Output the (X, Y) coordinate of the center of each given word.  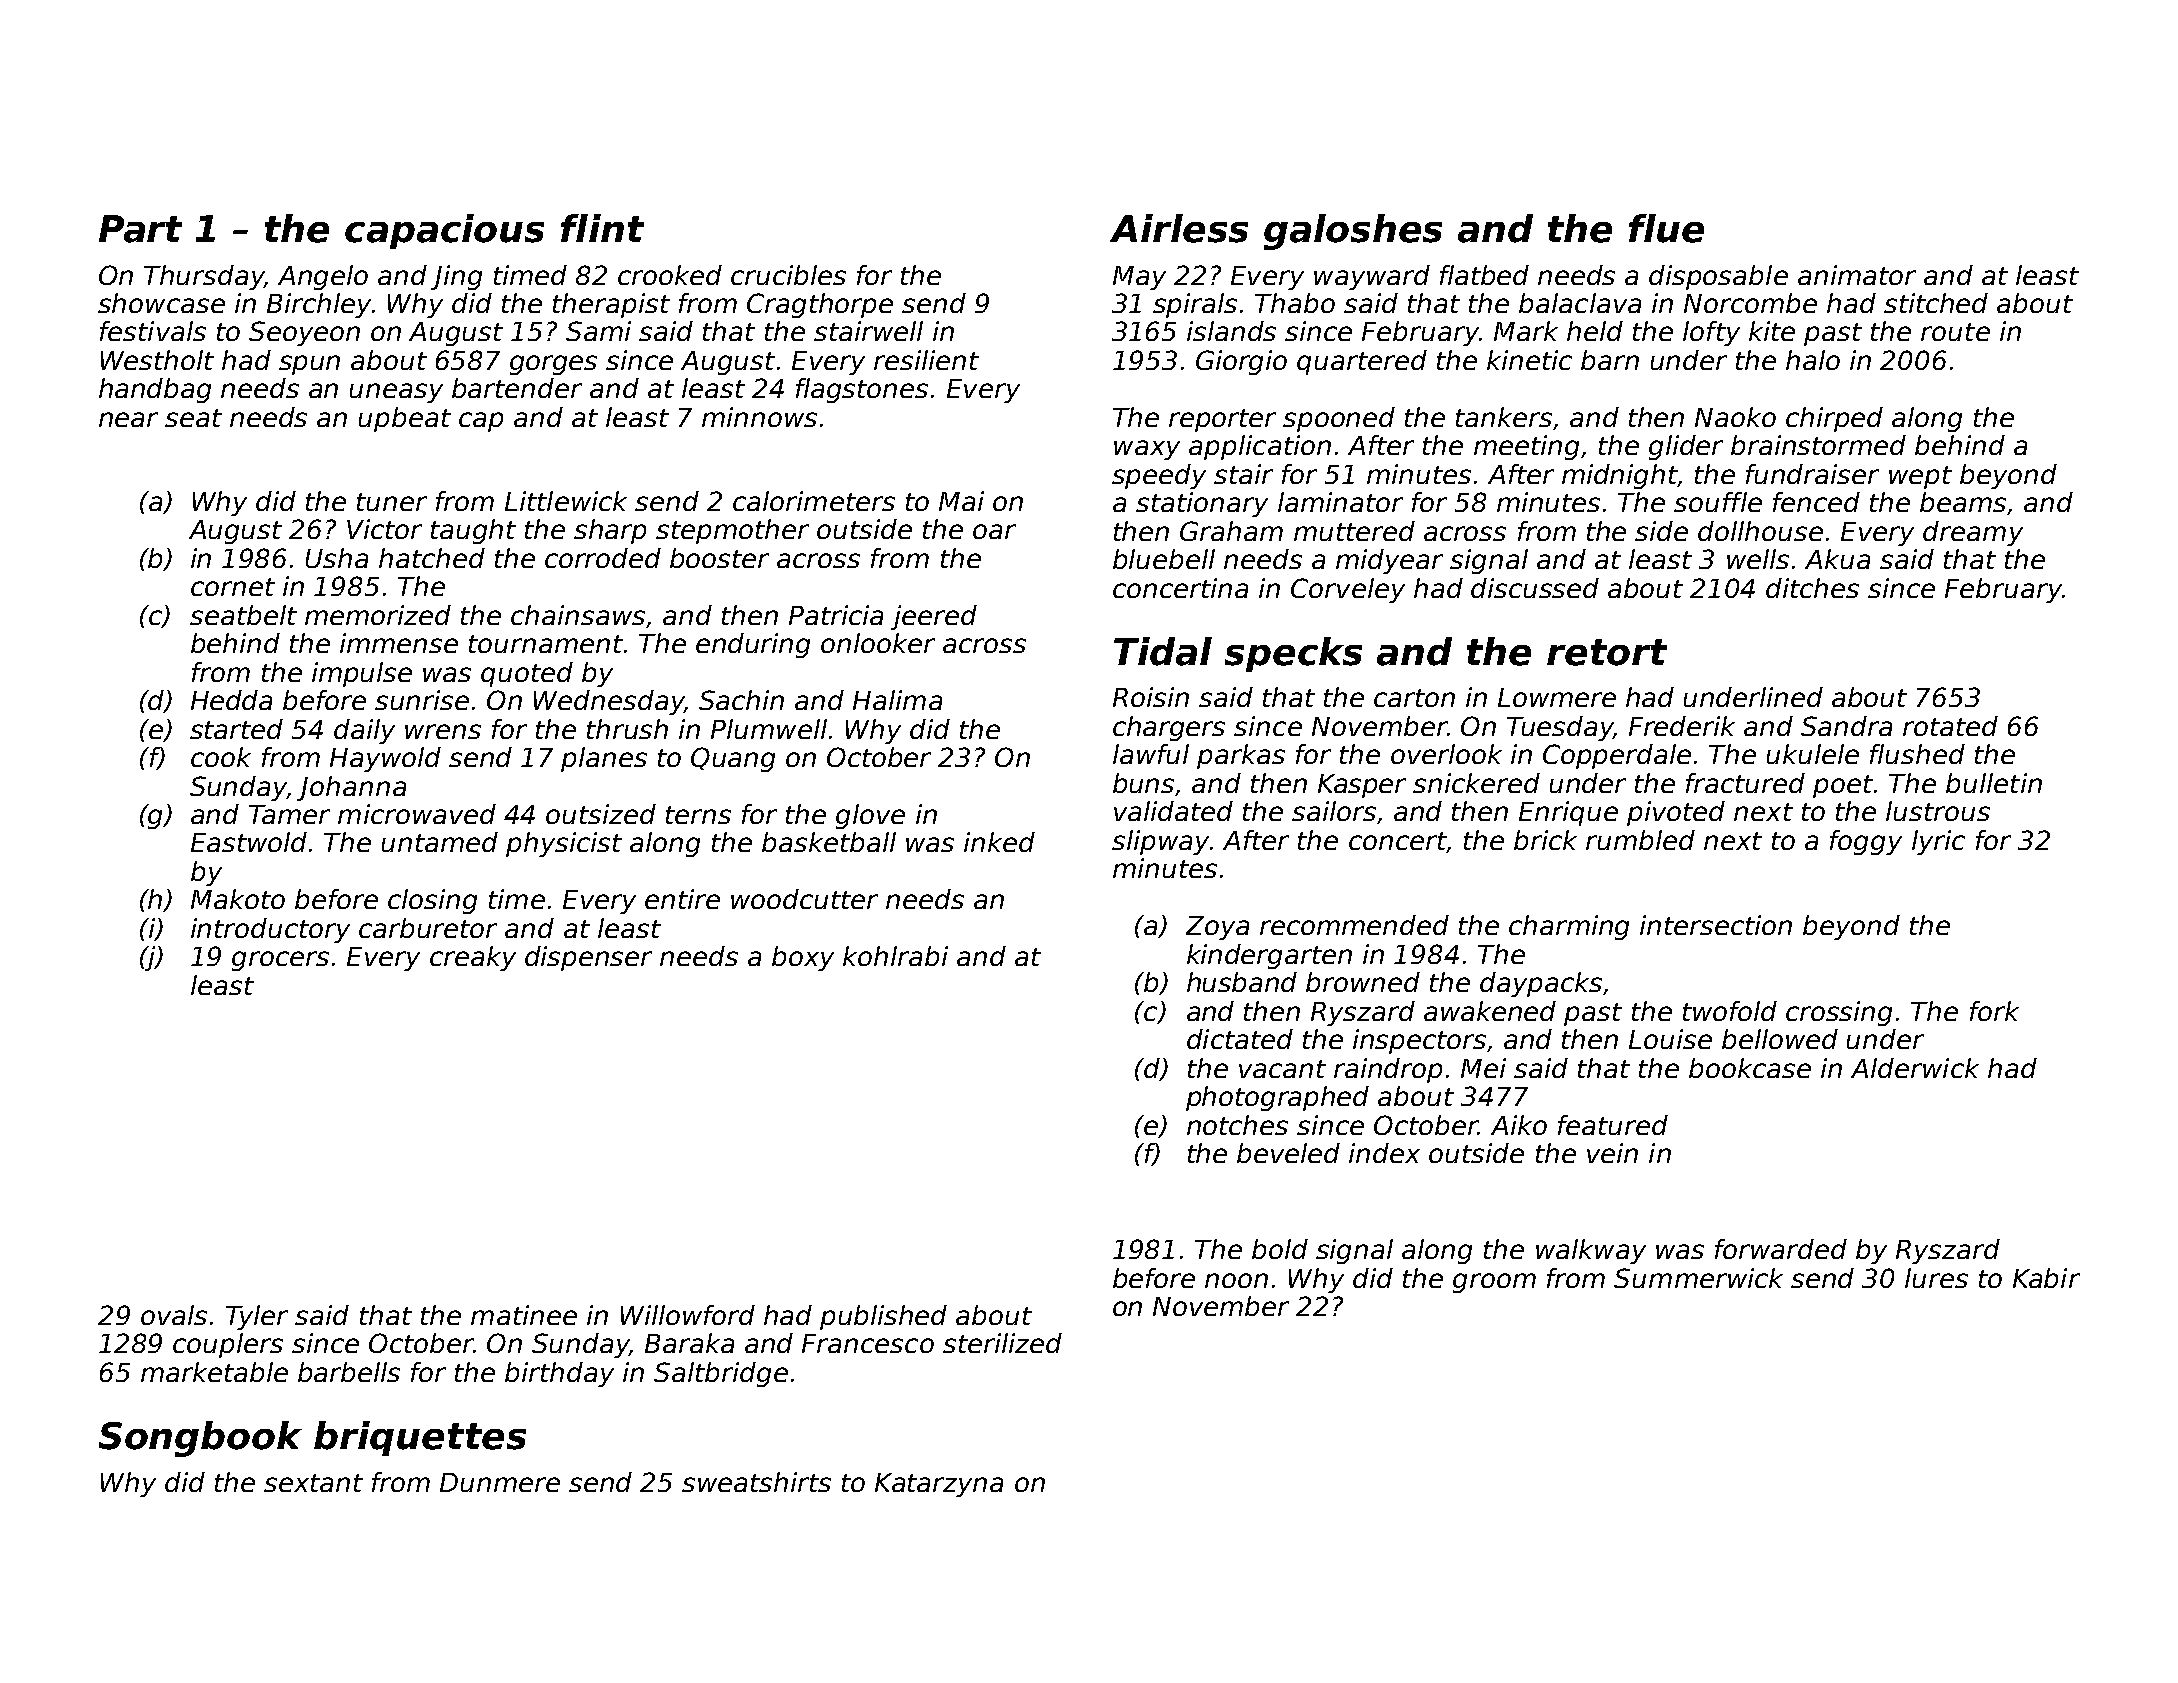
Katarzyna (939, 1485)
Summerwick (1698, 1278)
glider (1686, 447)
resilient (926, 360)
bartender (517, 388)
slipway (1160, 842)
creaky (473, 958)
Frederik (1682, 726)
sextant (313, 1483)
